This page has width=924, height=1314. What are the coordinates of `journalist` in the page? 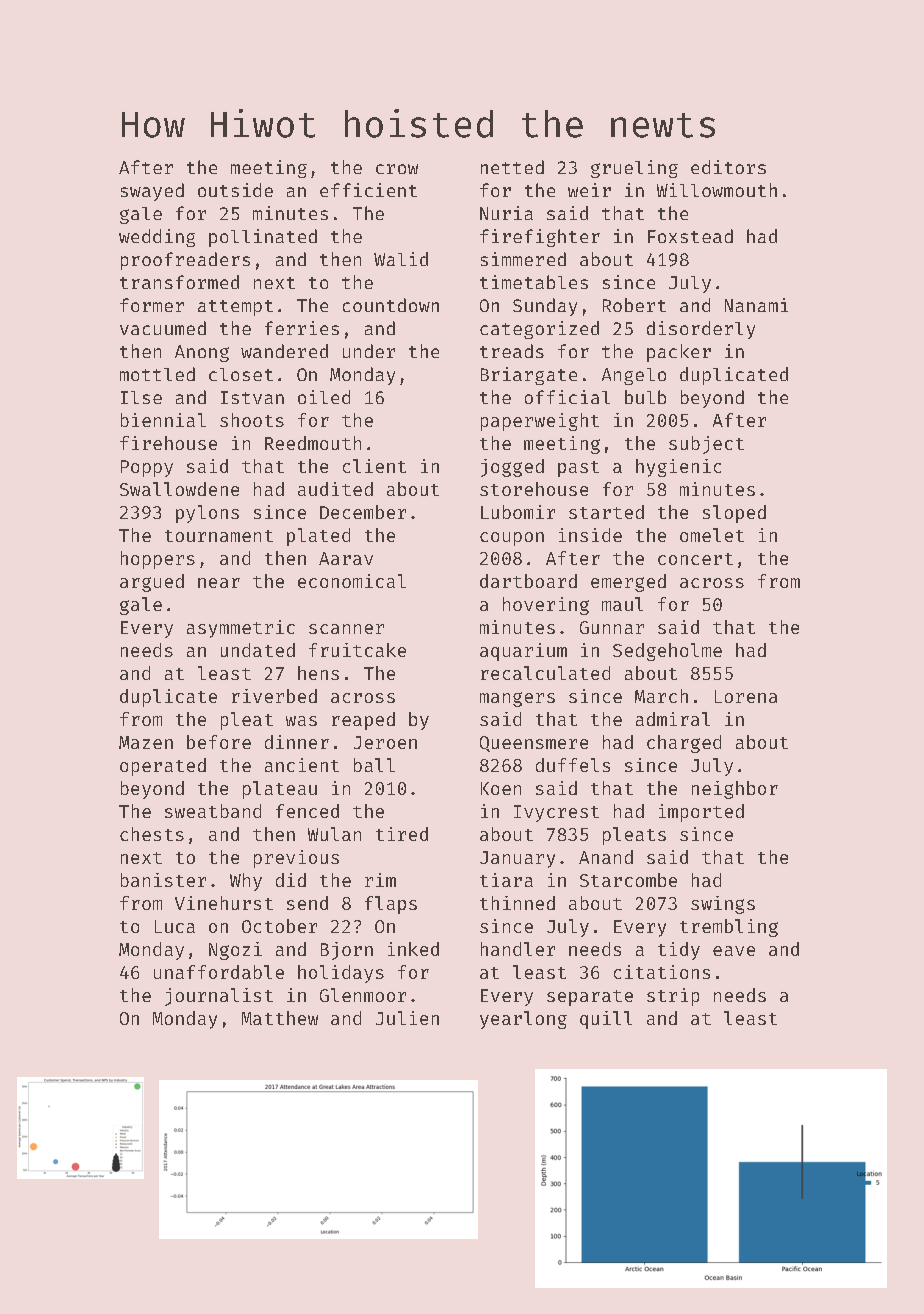 It's located at (219, 997).
